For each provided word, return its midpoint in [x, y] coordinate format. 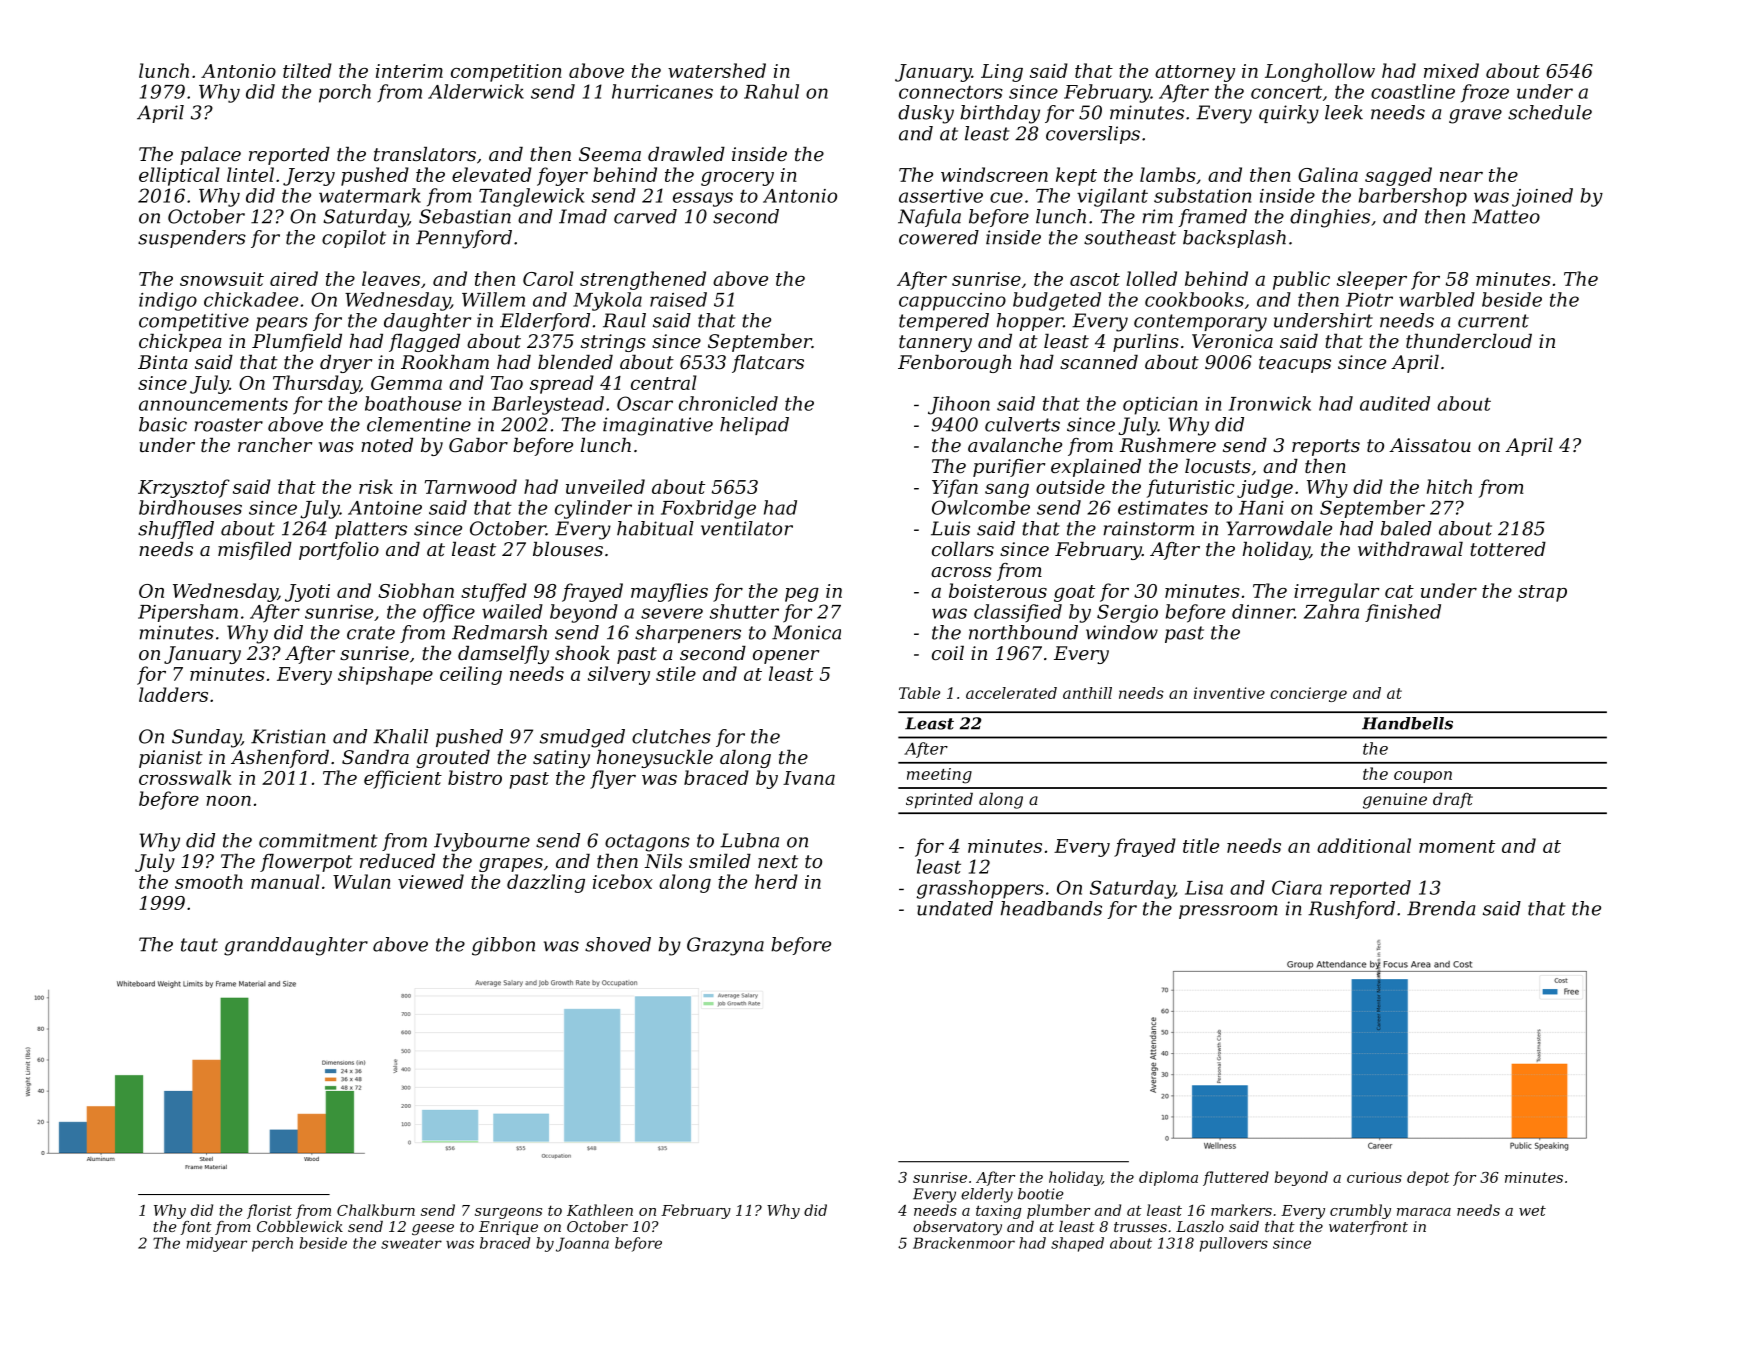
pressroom [1228, 912]
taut [199, 945]
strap [1542, 593]
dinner [1263, 611]
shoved [618, 944]
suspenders [192, 239]
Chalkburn [376, 1210]
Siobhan [416, 590]
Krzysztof [184, 488]
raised [678, 299]
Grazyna [725, 946]
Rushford [1351, 910]
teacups [1295, 364]
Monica [806, 632]
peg [802, 595]
